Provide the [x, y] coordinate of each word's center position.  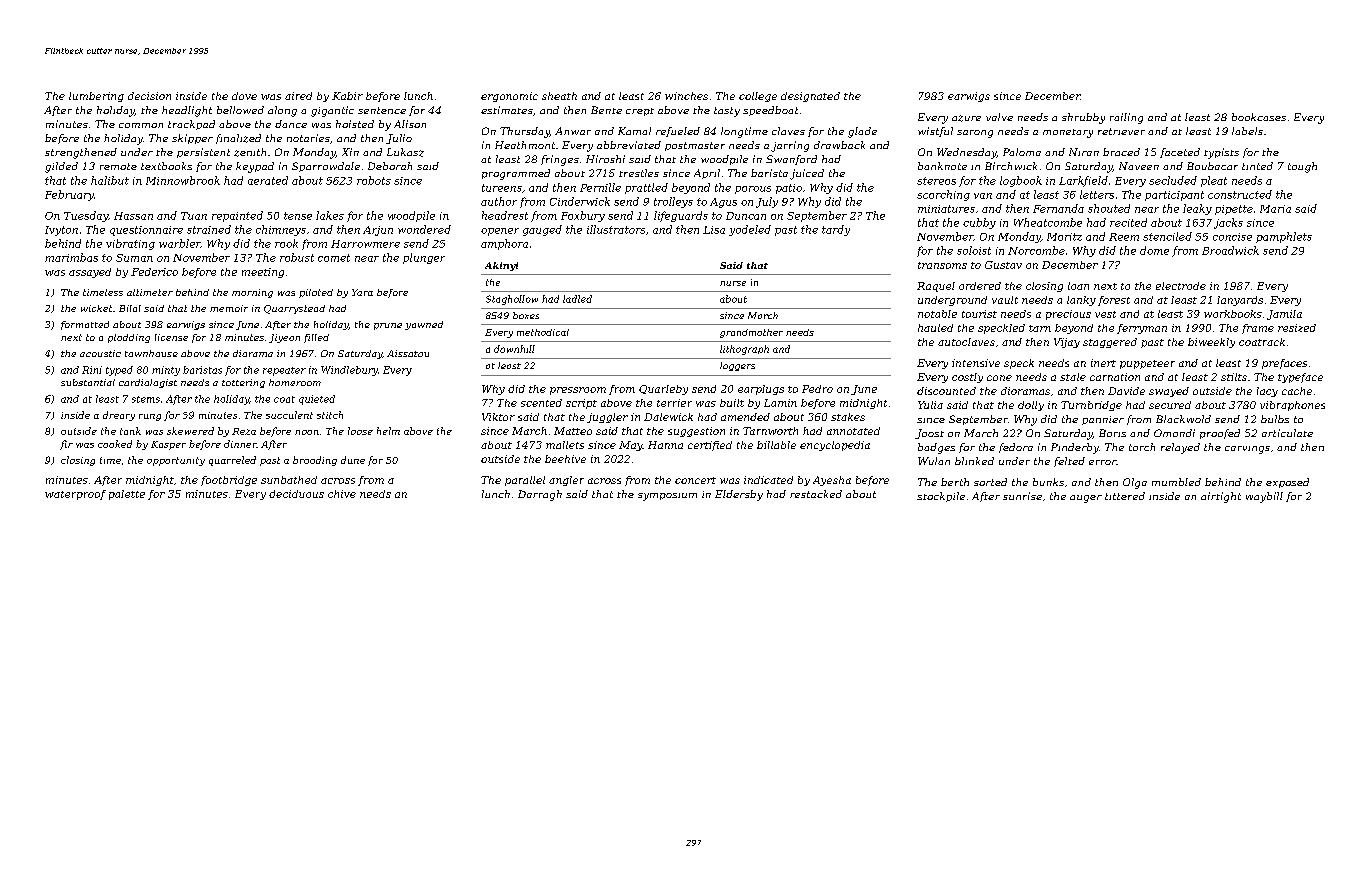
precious [1068, 315]
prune [388, 326]
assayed [90, 273]
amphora [504, 244]
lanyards [1240, 301]
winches [686, 96]
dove [244, 96]
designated [810, 97]
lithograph [744, 350]
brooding [315, 461]
